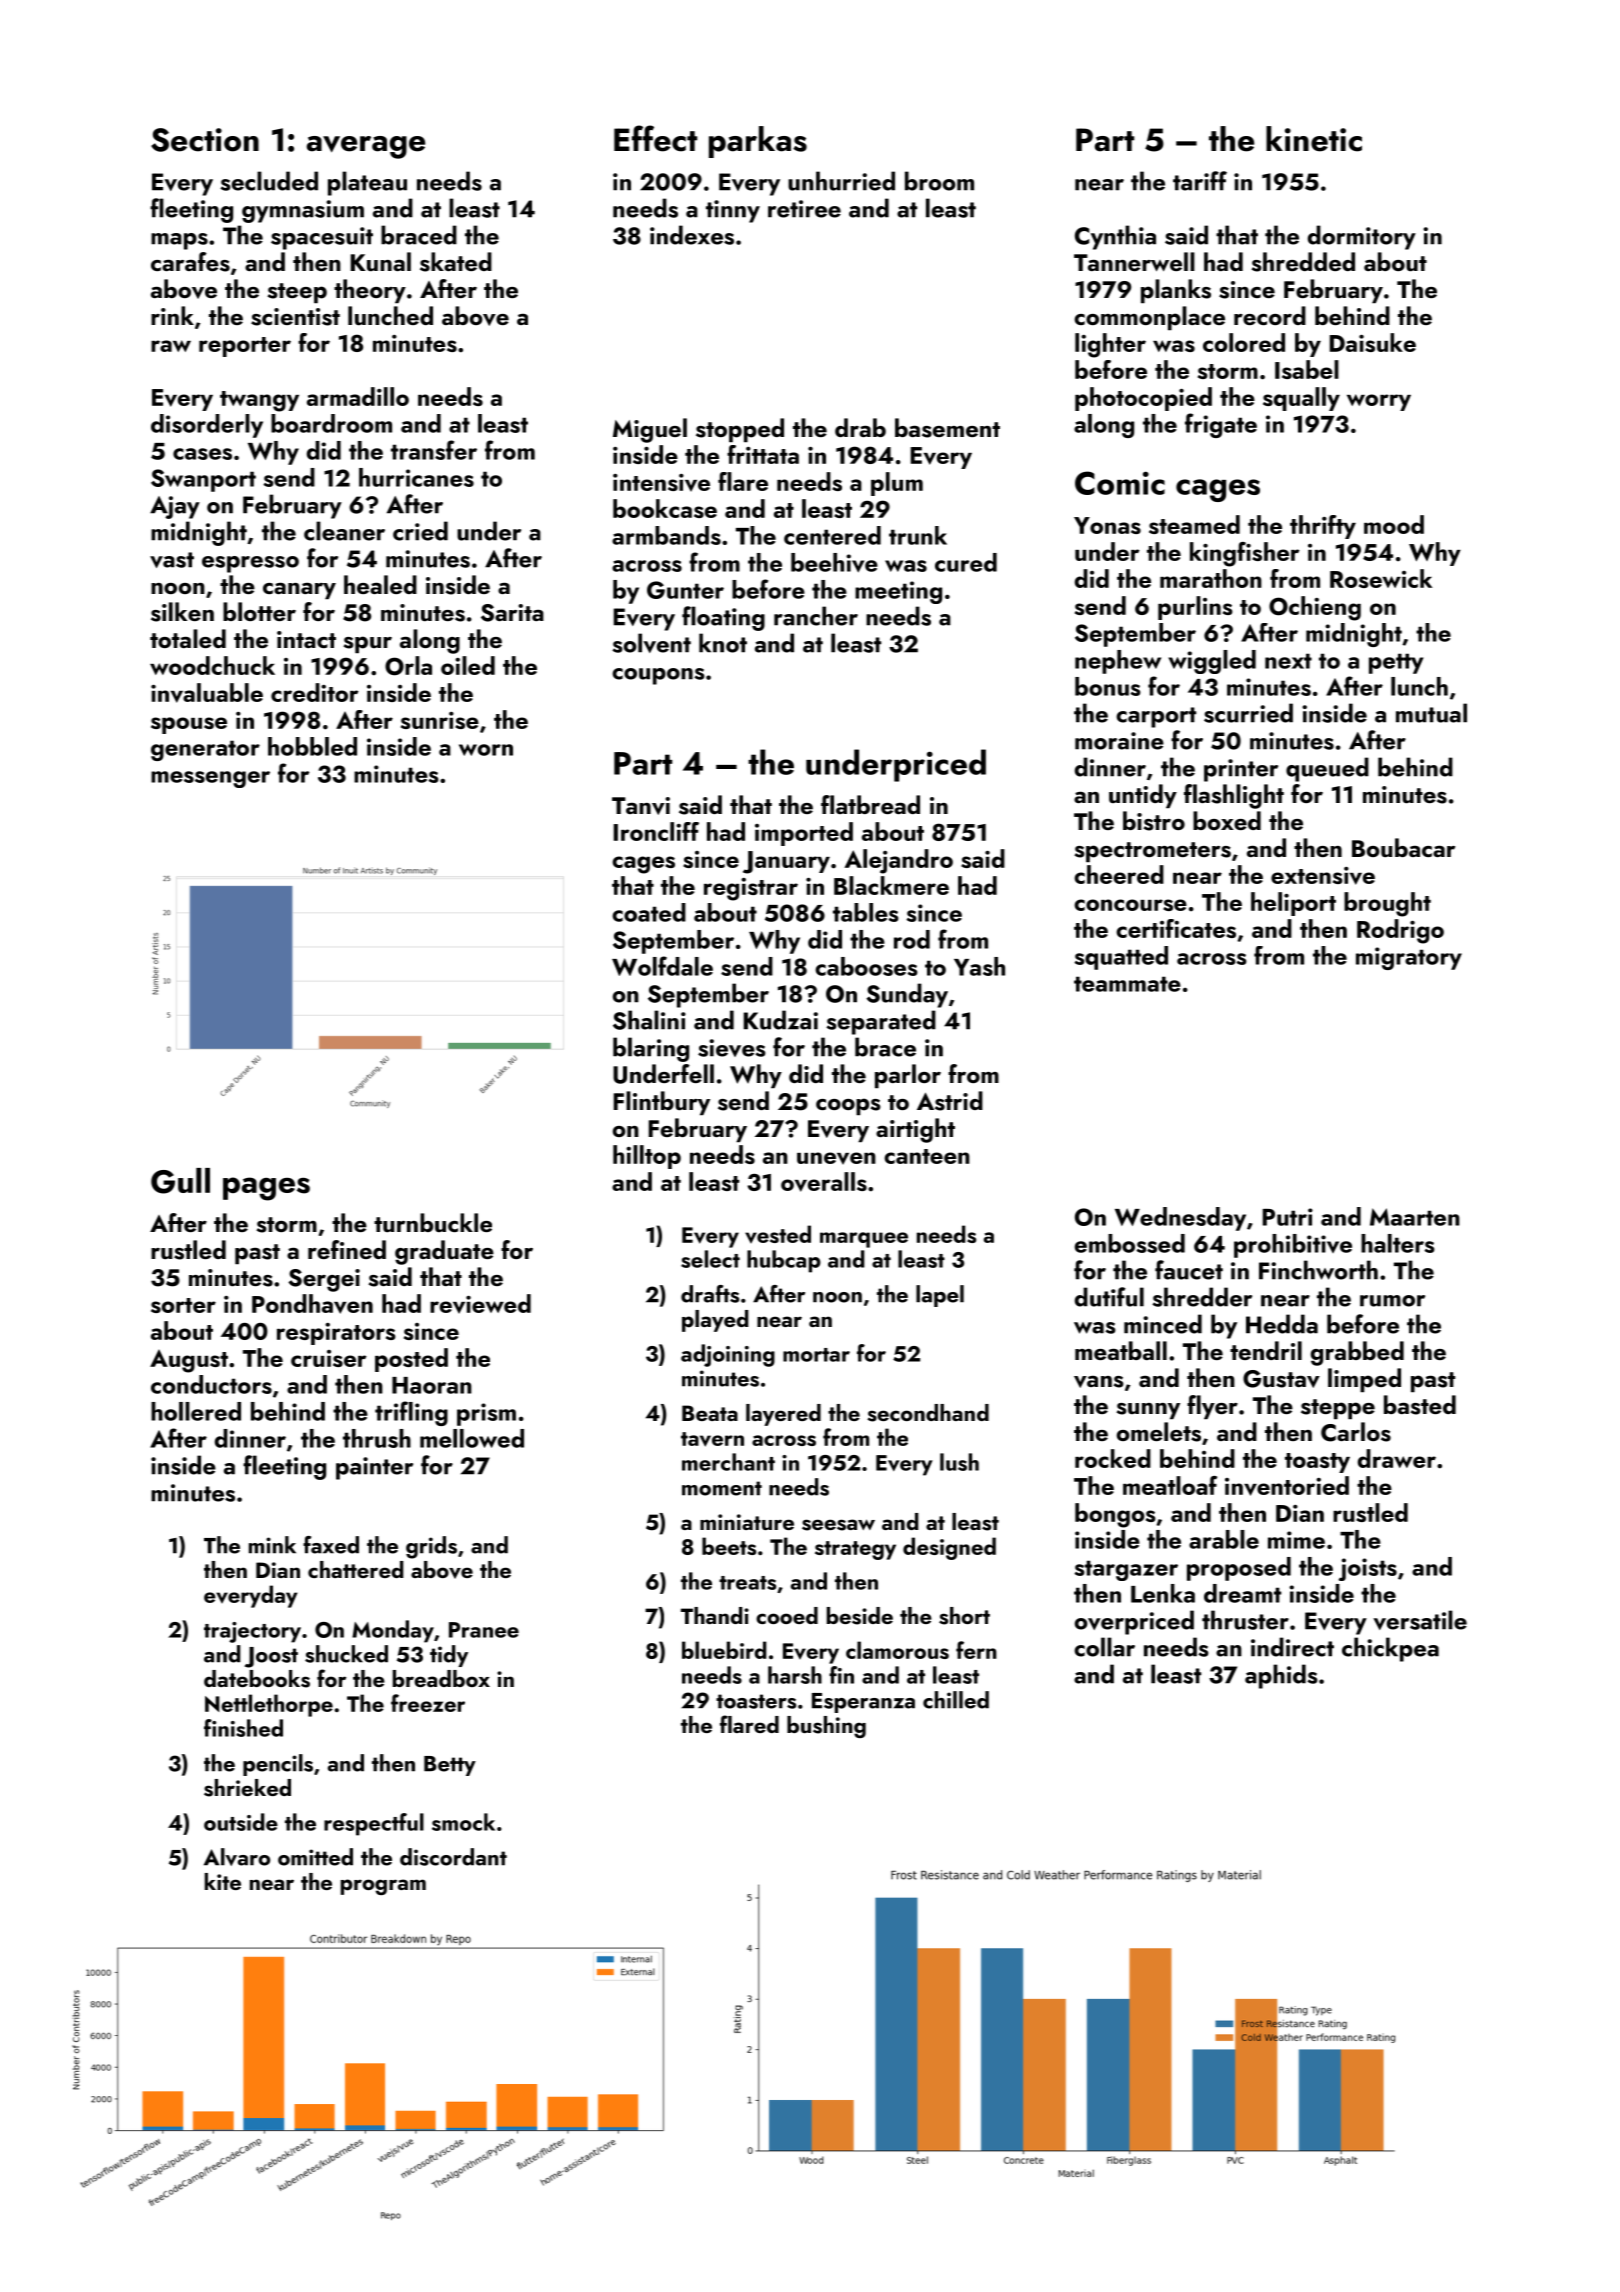 This screenshot has width=1620, height=2292. Describe the element at coordinates (366, 147) in the screenshot. I see `average` at that location.
